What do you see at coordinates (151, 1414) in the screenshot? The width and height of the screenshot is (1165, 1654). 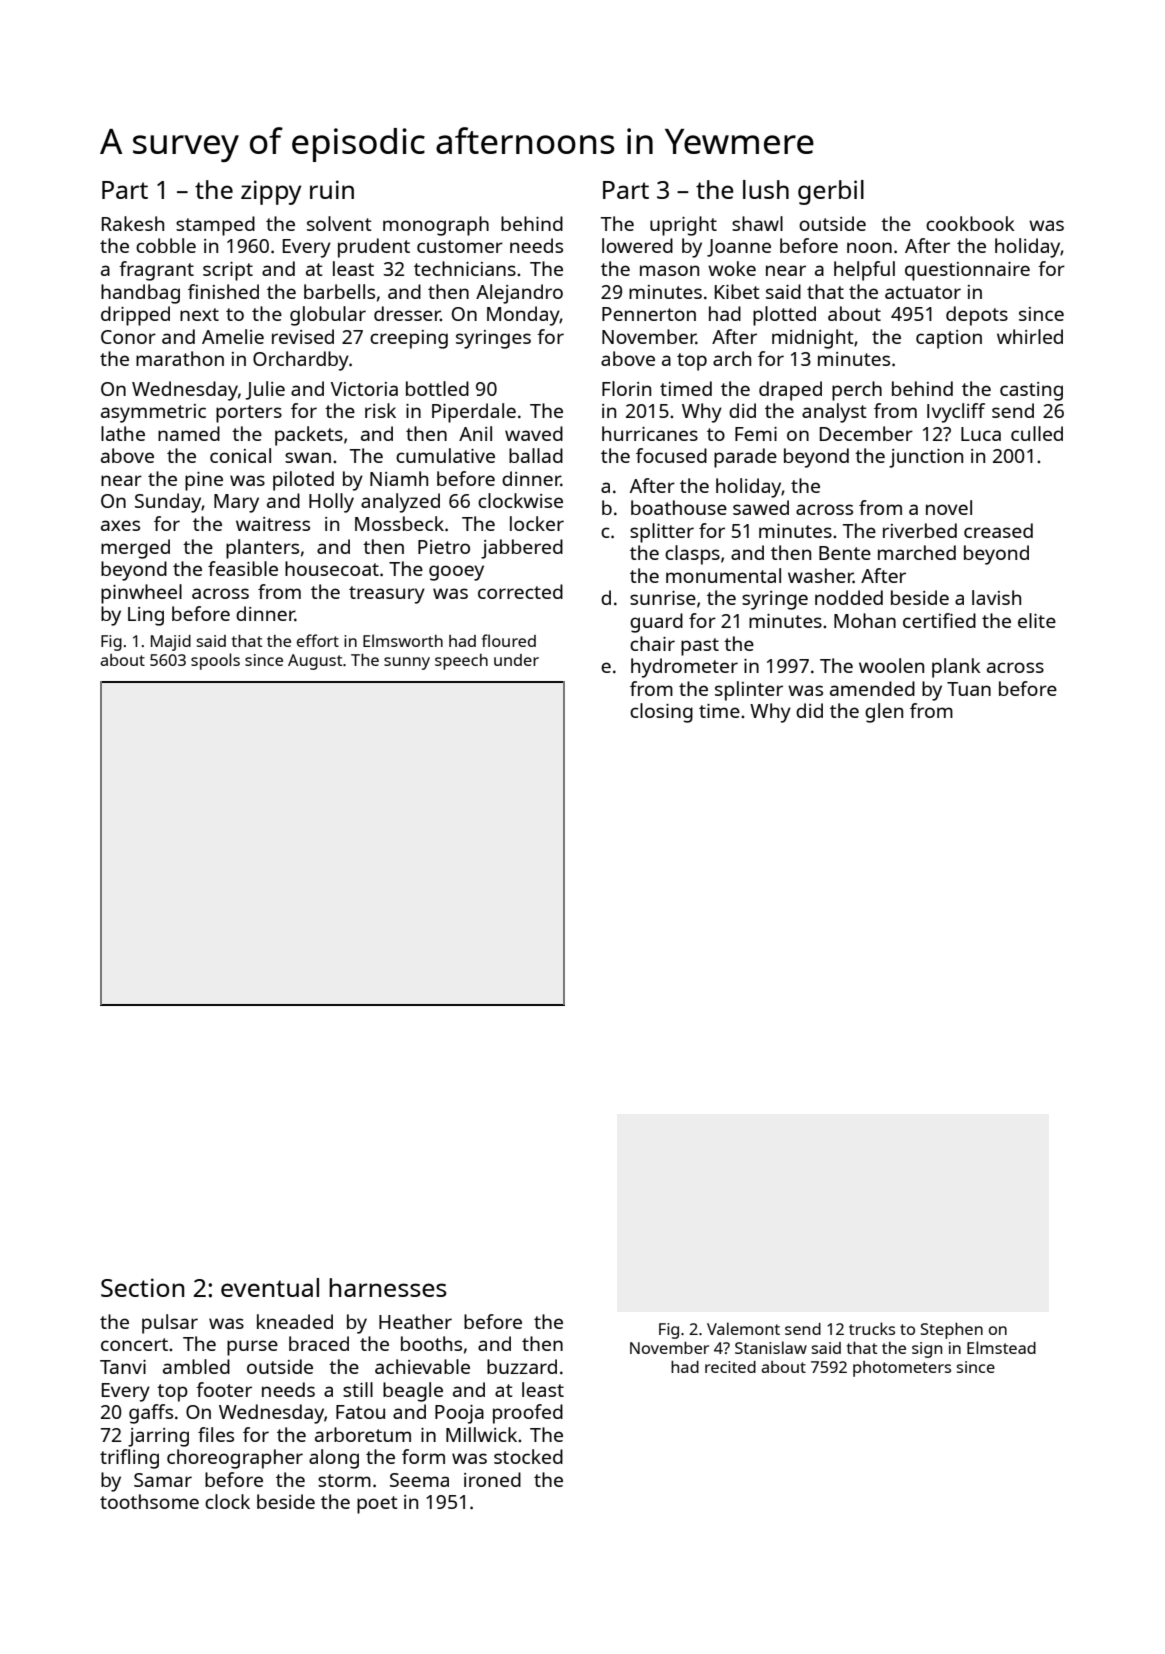 I see `gaffs` at bounding box center [151, 1414].
